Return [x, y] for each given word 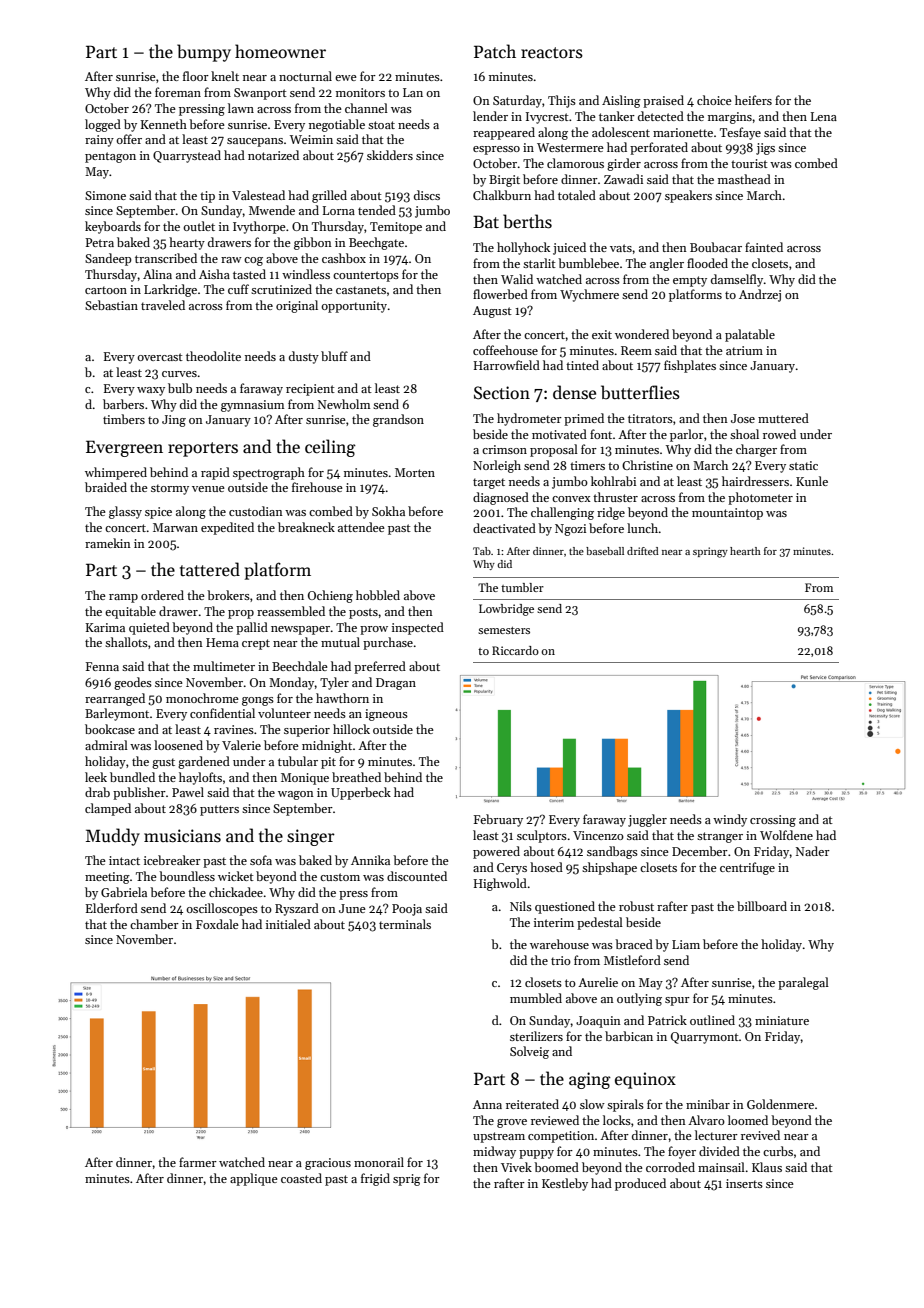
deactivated [504, 528]
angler [667, 264]
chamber [154, 924]
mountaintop [727, 514]
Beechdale [300, 666]
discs [427, 195]
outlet [199, 226]
